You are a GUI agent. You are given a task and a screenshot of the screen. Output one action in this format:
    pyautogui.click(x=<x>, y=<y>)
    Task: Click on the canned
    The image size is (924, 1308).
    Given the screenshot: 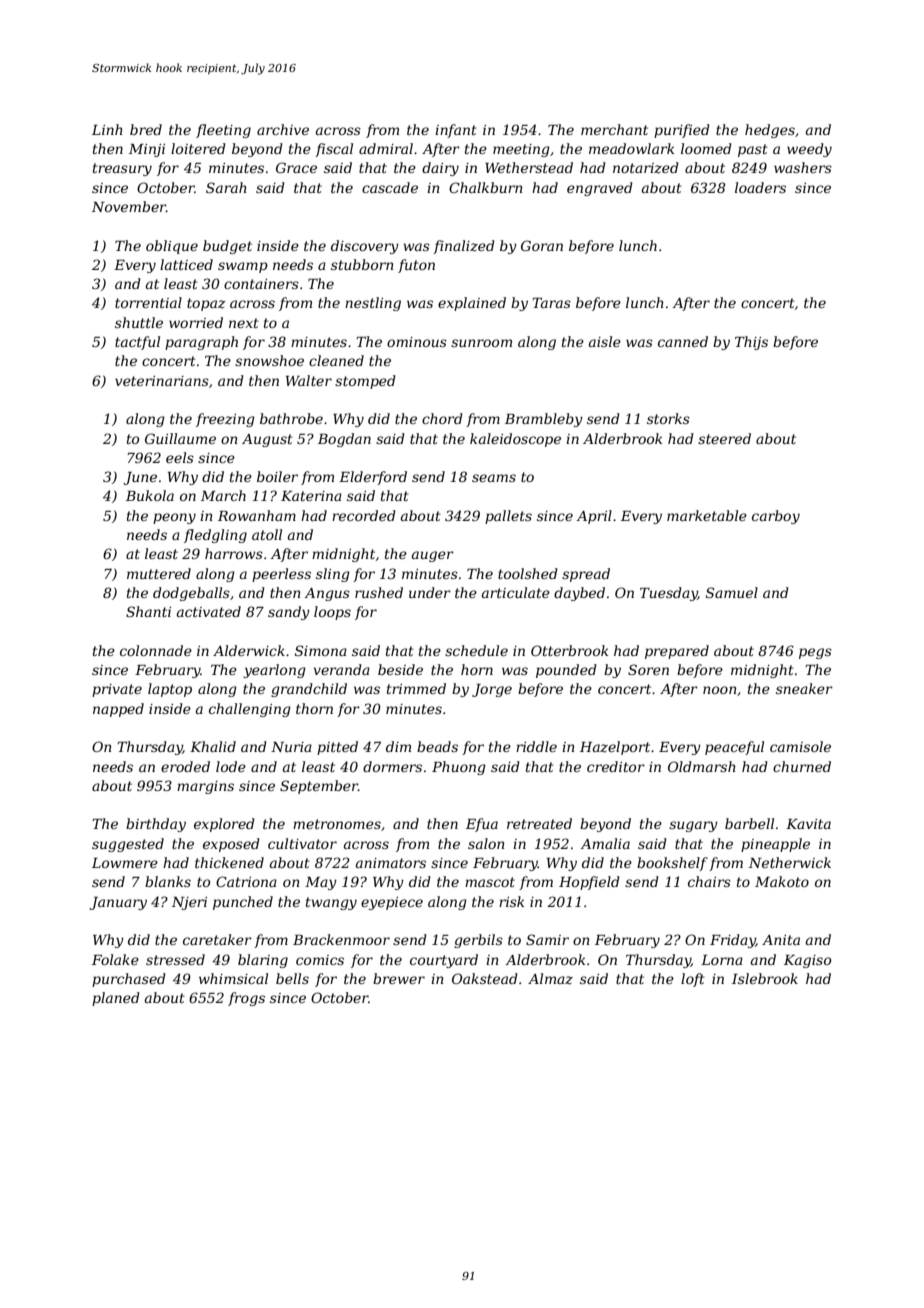 What is the action you would take?
    pyautogui.click(x=683, y=341)
